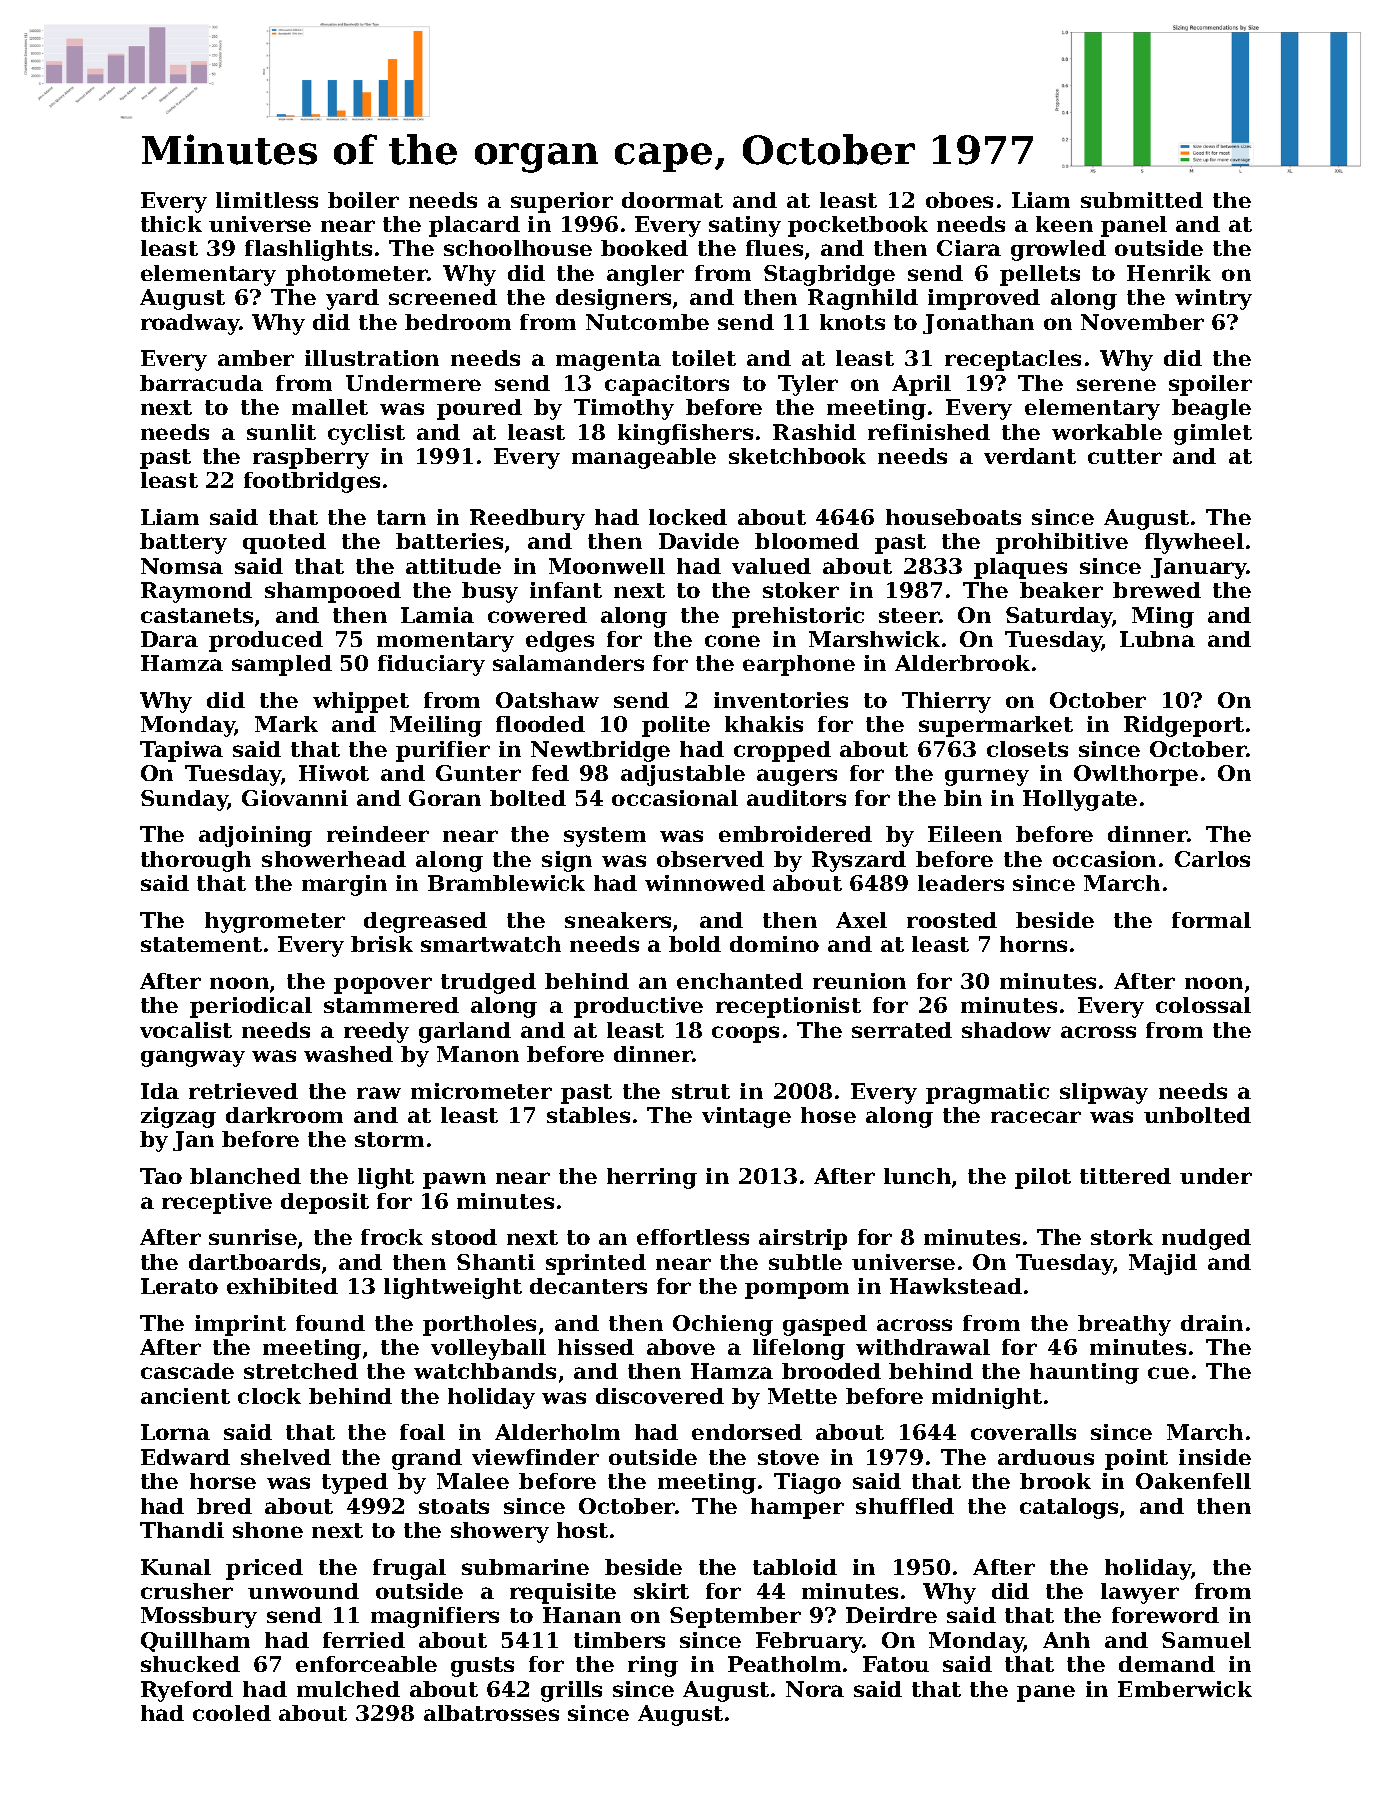  What do you see at coordinates (1125, 1176) in the screenshot?
I see `tittered` at bounding box center [1125, 1176].
